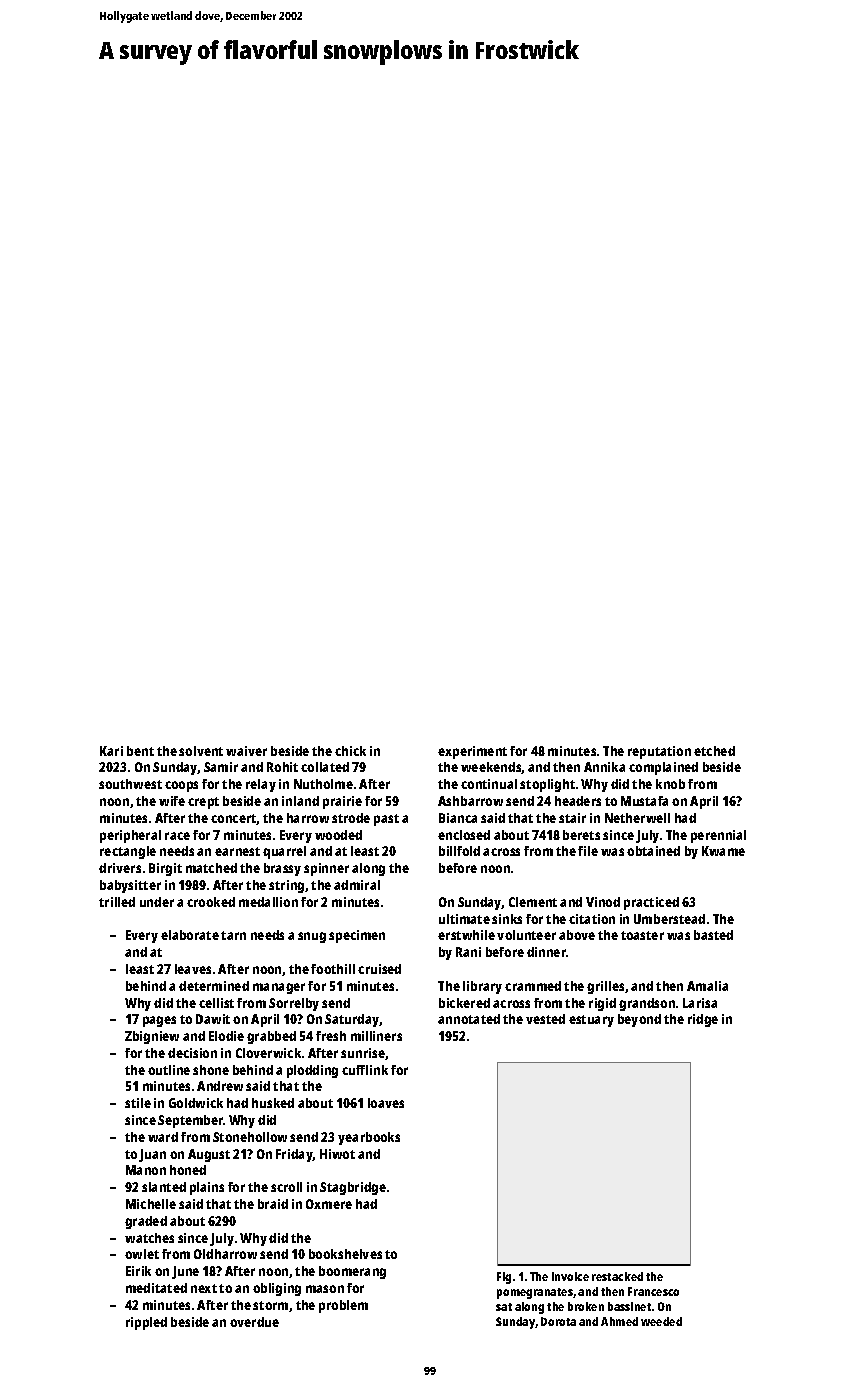 This screenshot has height=1400, width=849. What do you see at coordinates (140, 751) in the screenshot?
I see `bent` at bounding box center [140, 751].
